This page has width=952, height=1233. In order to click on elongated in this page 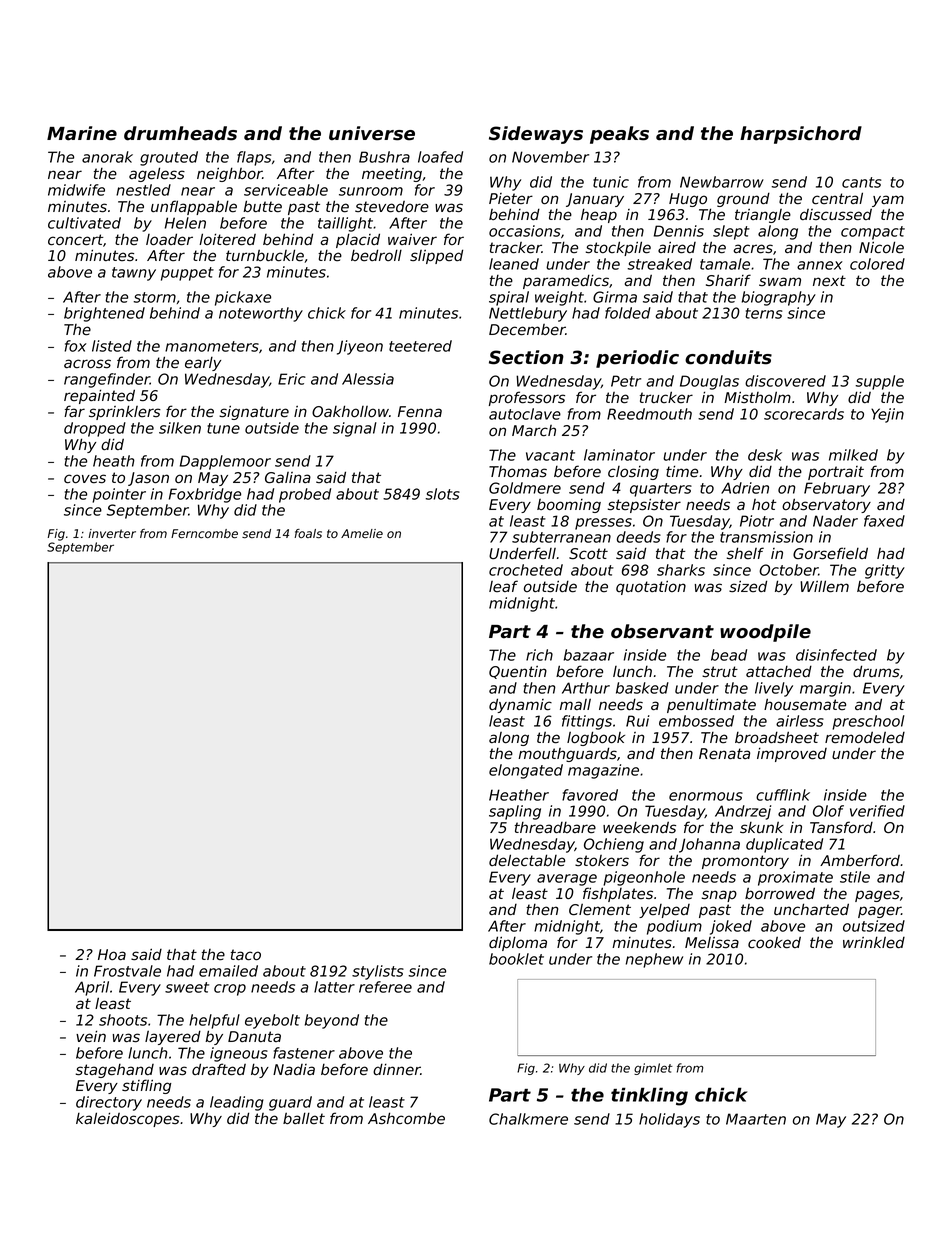, I will do `click(526, 771)`.
